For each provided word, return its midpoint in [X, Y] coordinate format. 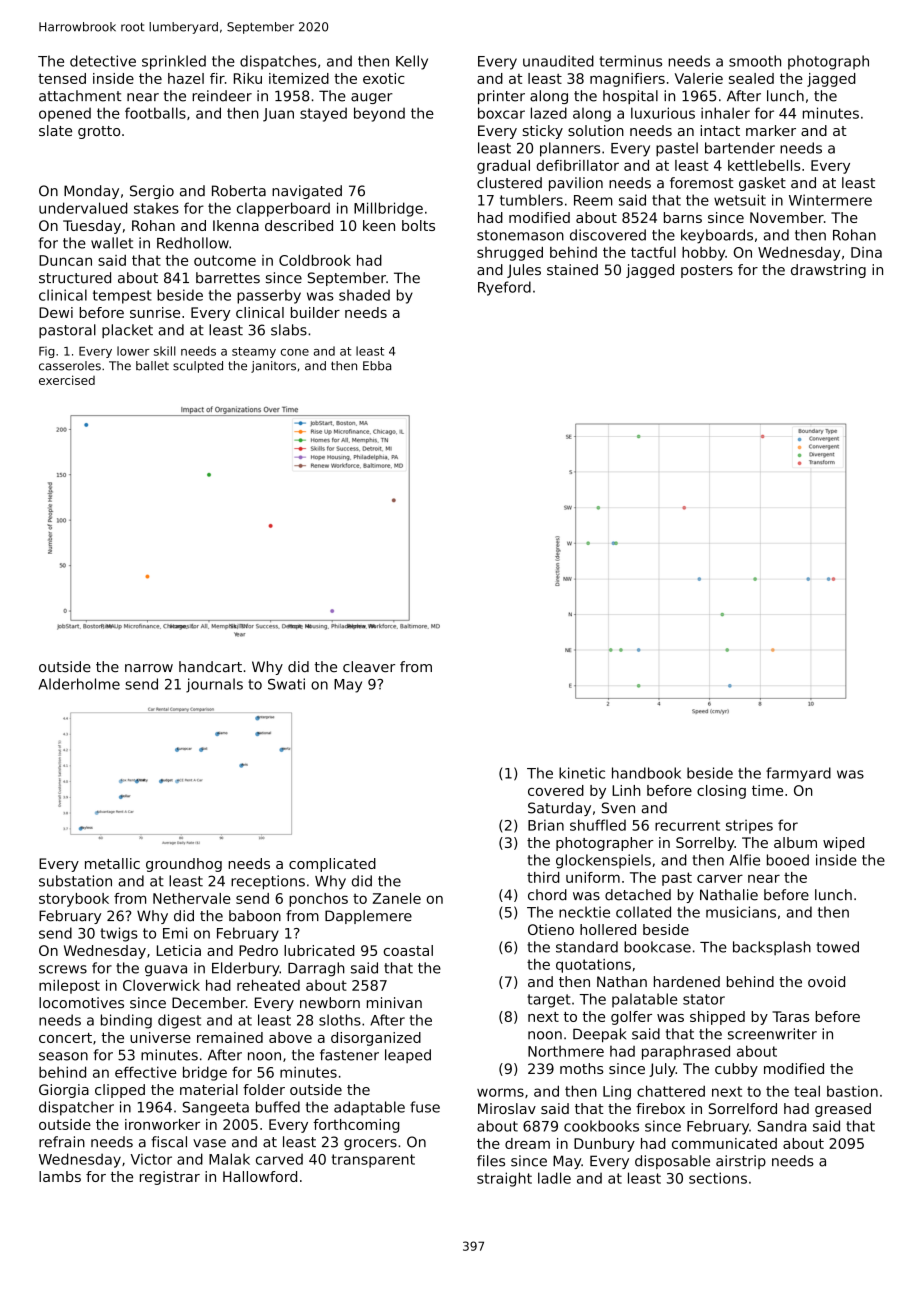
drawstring [828, 271]
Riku [248, 78]
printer [501, 97]
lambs [60, 1176]
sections [718, 1178]
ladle [554, 1178]
